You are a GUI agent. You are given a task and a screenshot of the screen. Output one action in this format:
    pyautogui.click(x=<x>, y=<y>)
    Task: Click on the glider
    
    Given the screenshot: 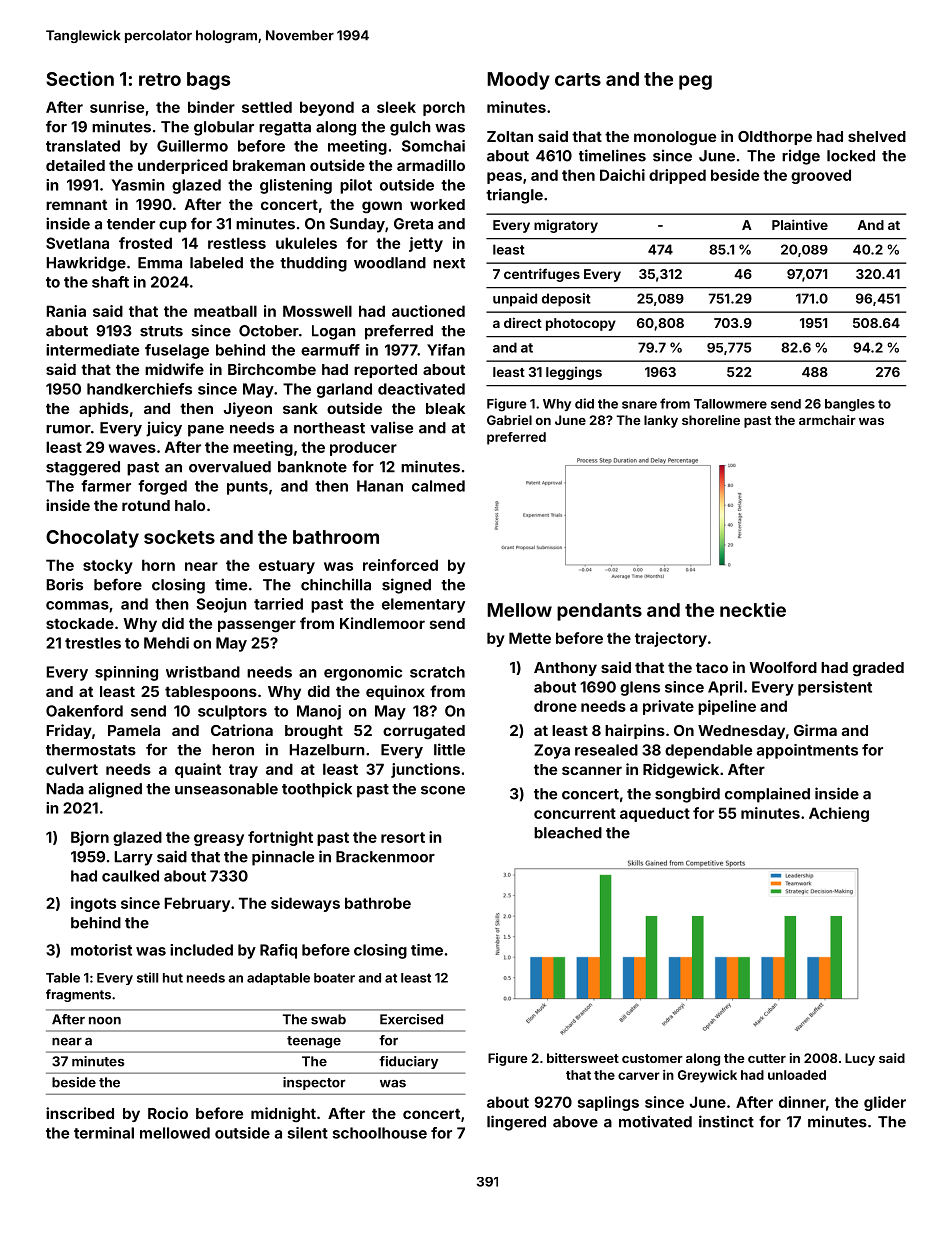 What is the action you would take?
    pyautogui.click(x=885, y=1103)
